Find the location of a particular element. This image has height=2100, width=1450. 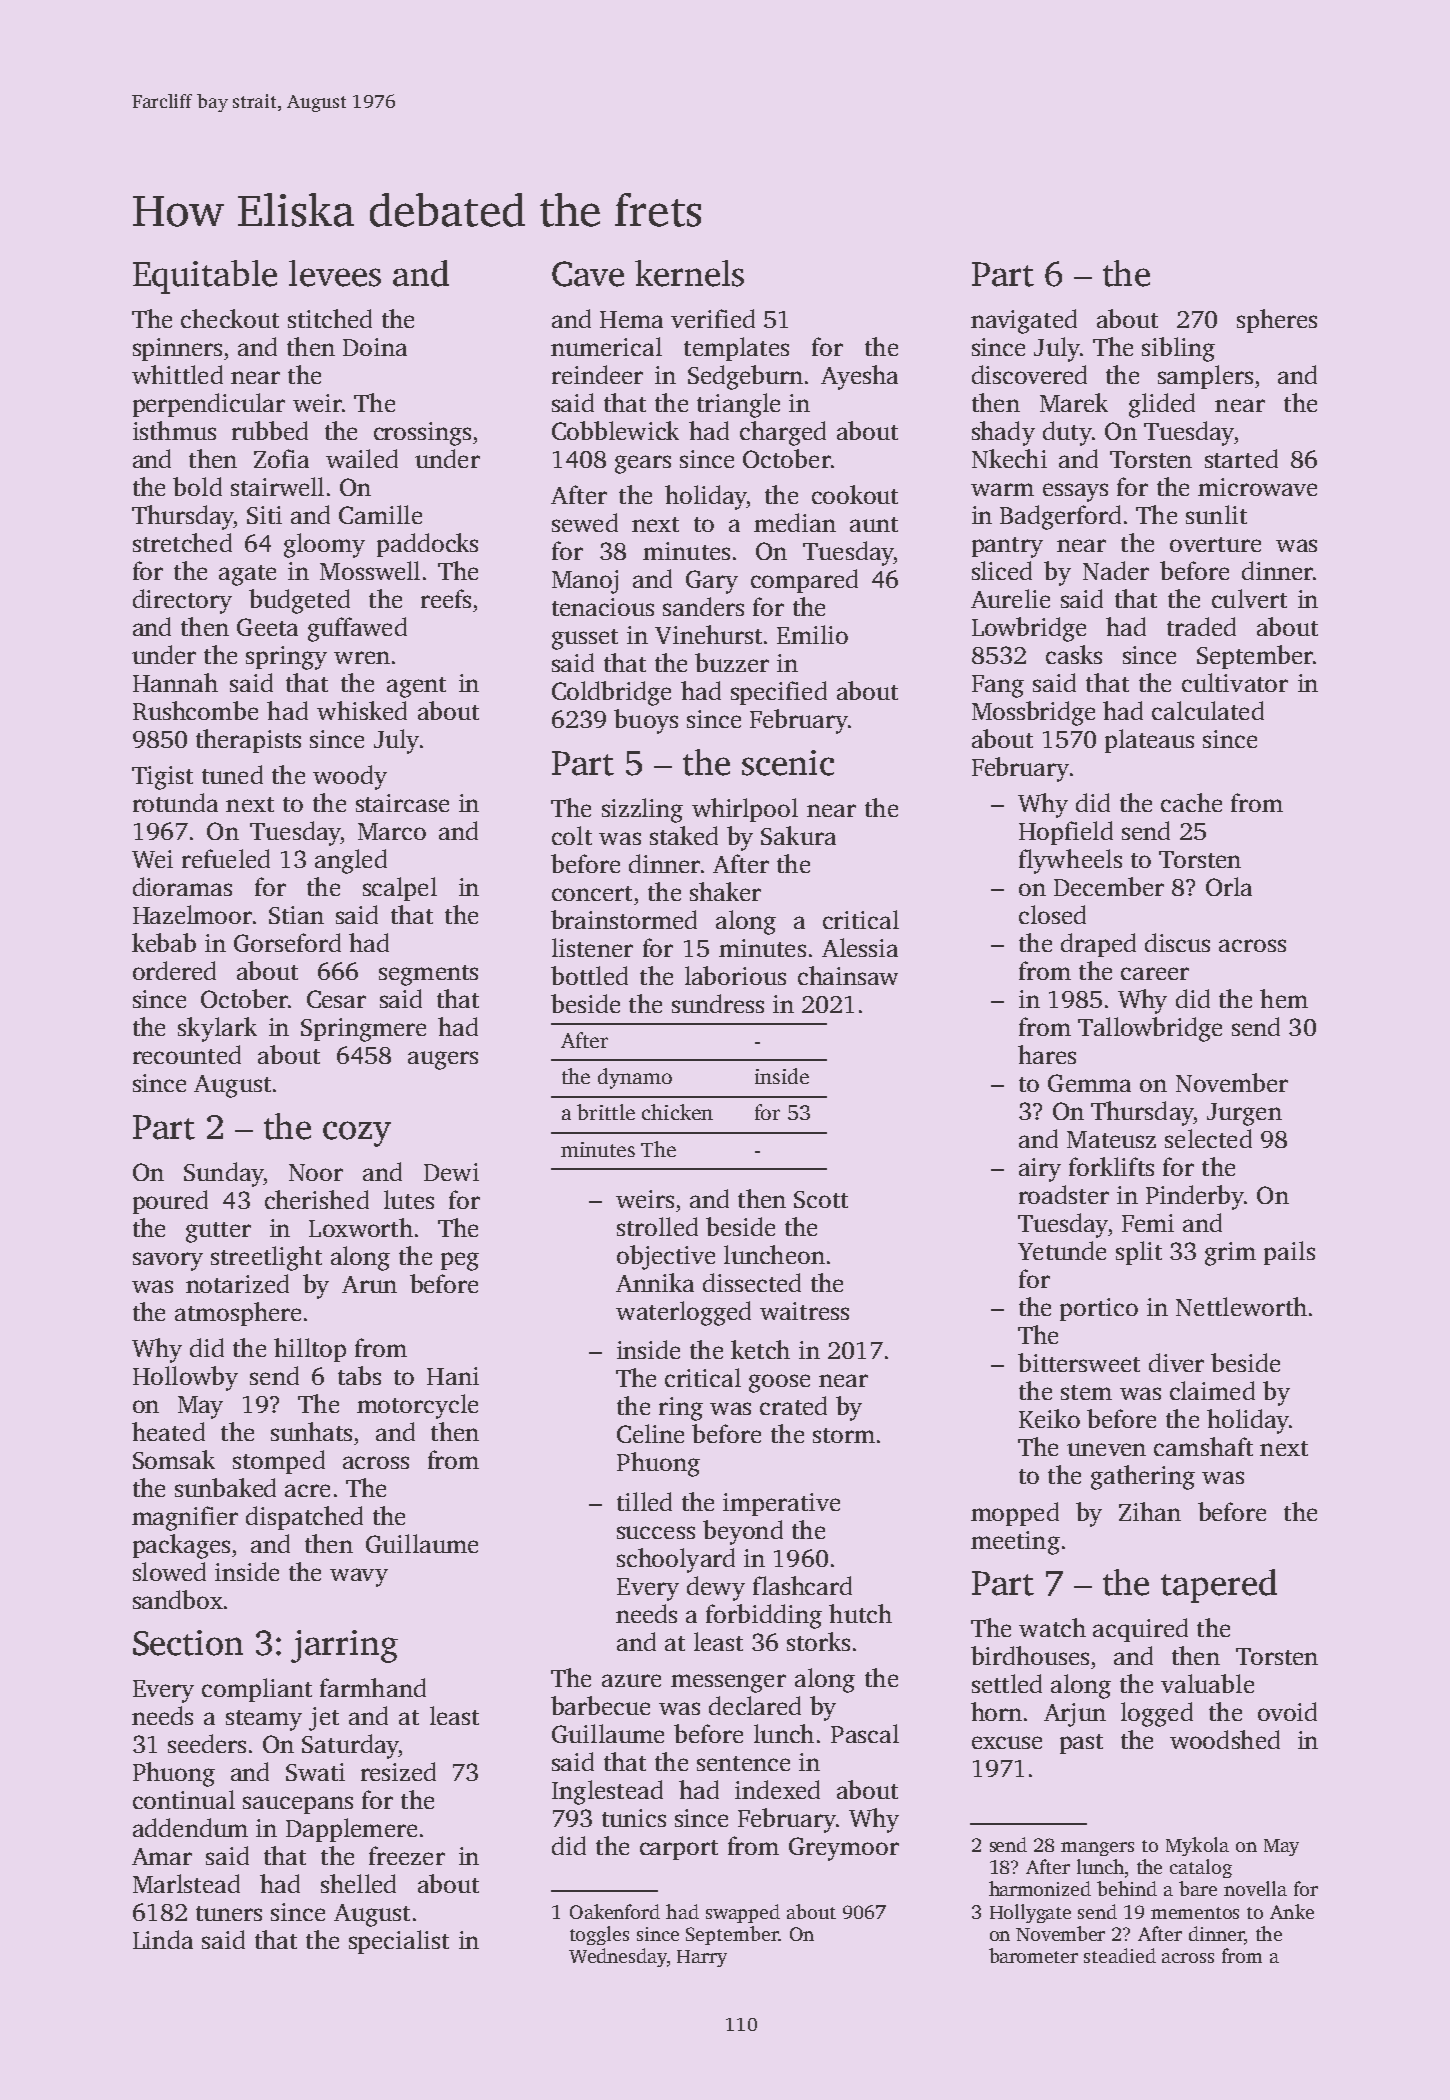

discus is located at coordinates (1177, 942).
